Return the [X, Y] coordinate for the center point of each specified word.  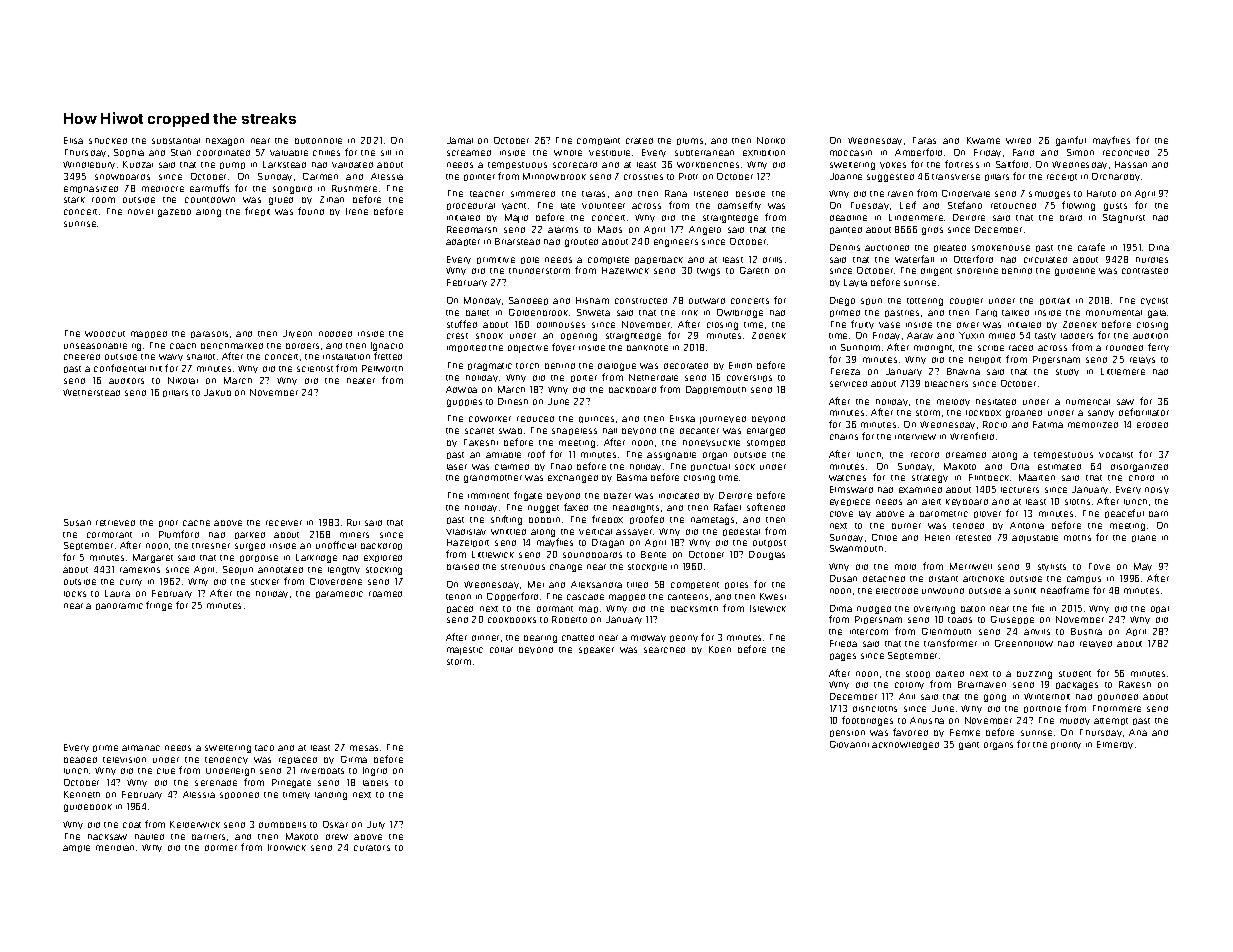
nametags [712, 521]
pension [847, 733]
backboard [632, 390]
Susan [77, 522]
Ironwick [287, 847]
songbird [292, 190]
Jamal [460, 140]
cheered [82, 357]
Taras [924, 140]
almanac [141, 748]
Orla [1020, 466]
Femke [965, 732]
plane [1144, 538]
